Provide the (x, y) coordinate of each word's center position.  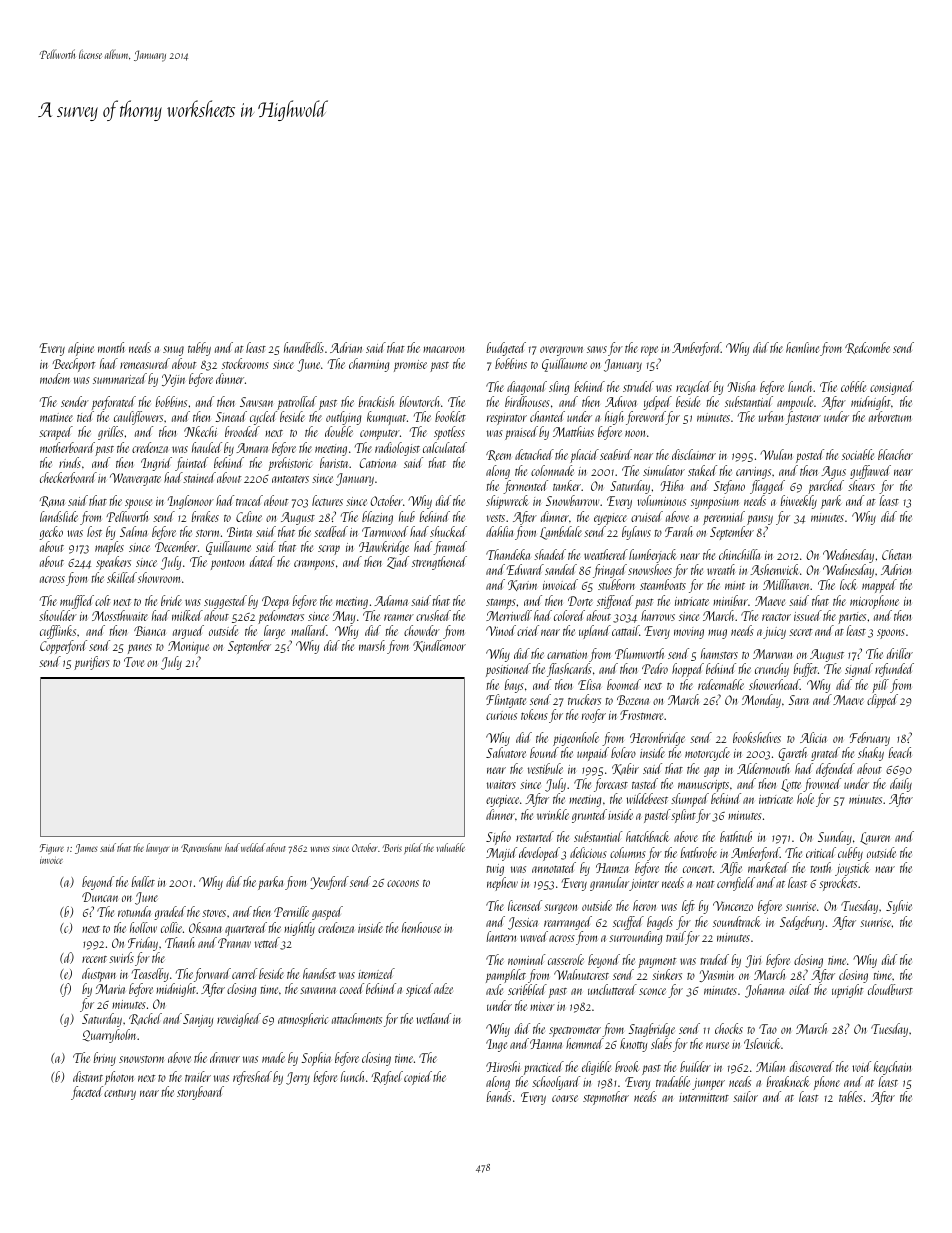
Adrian (346, 347)
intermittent (704, 1097)
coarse (565, 1098)
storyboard (200, 1093)
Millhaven (787, 584)
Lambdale (561, 533)
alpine (81, 349)
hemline (802, 347)
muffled (77, 602)
